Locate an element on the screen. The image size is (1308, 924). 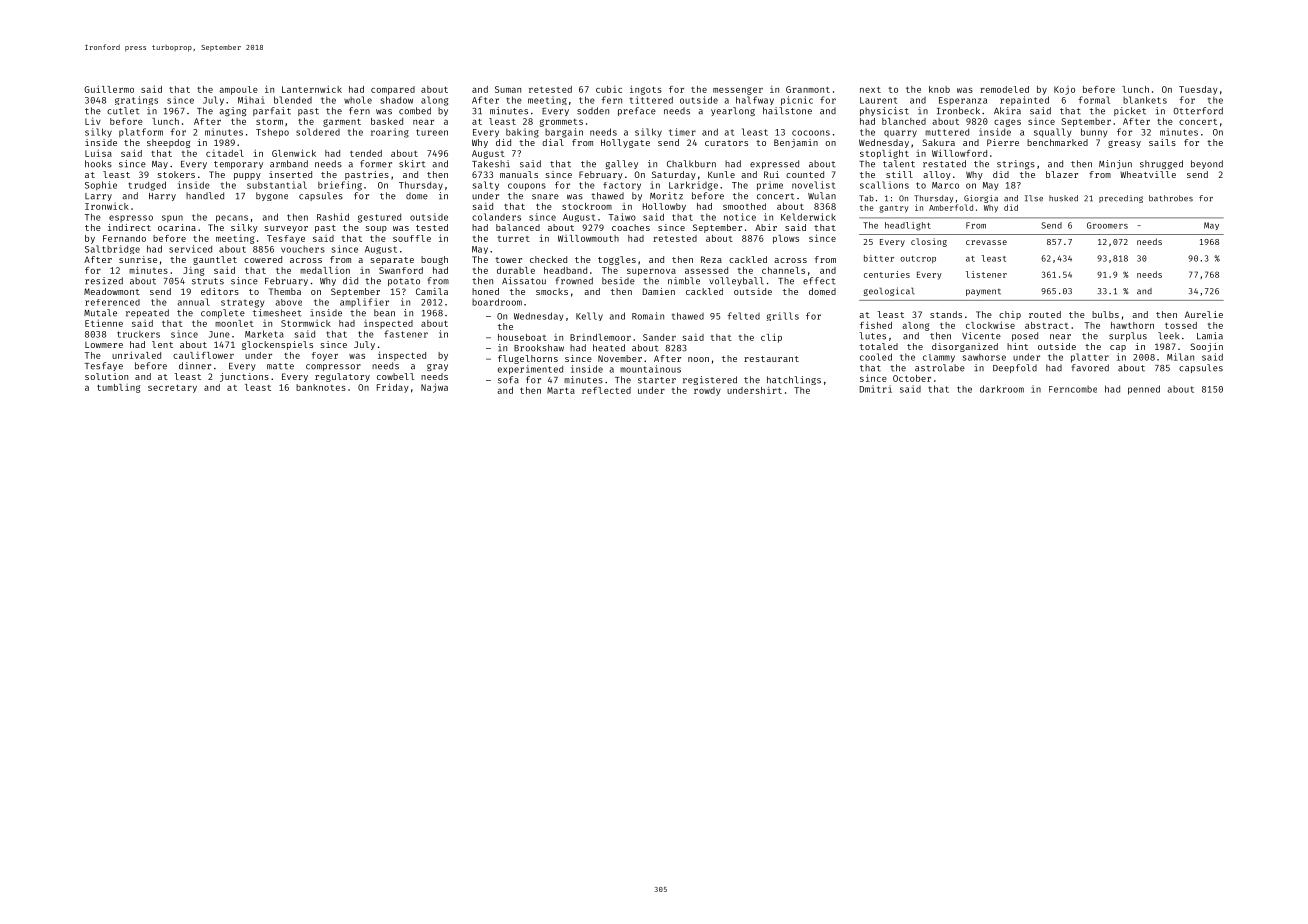
bathrobes is located at coordinates (1171, 198).
